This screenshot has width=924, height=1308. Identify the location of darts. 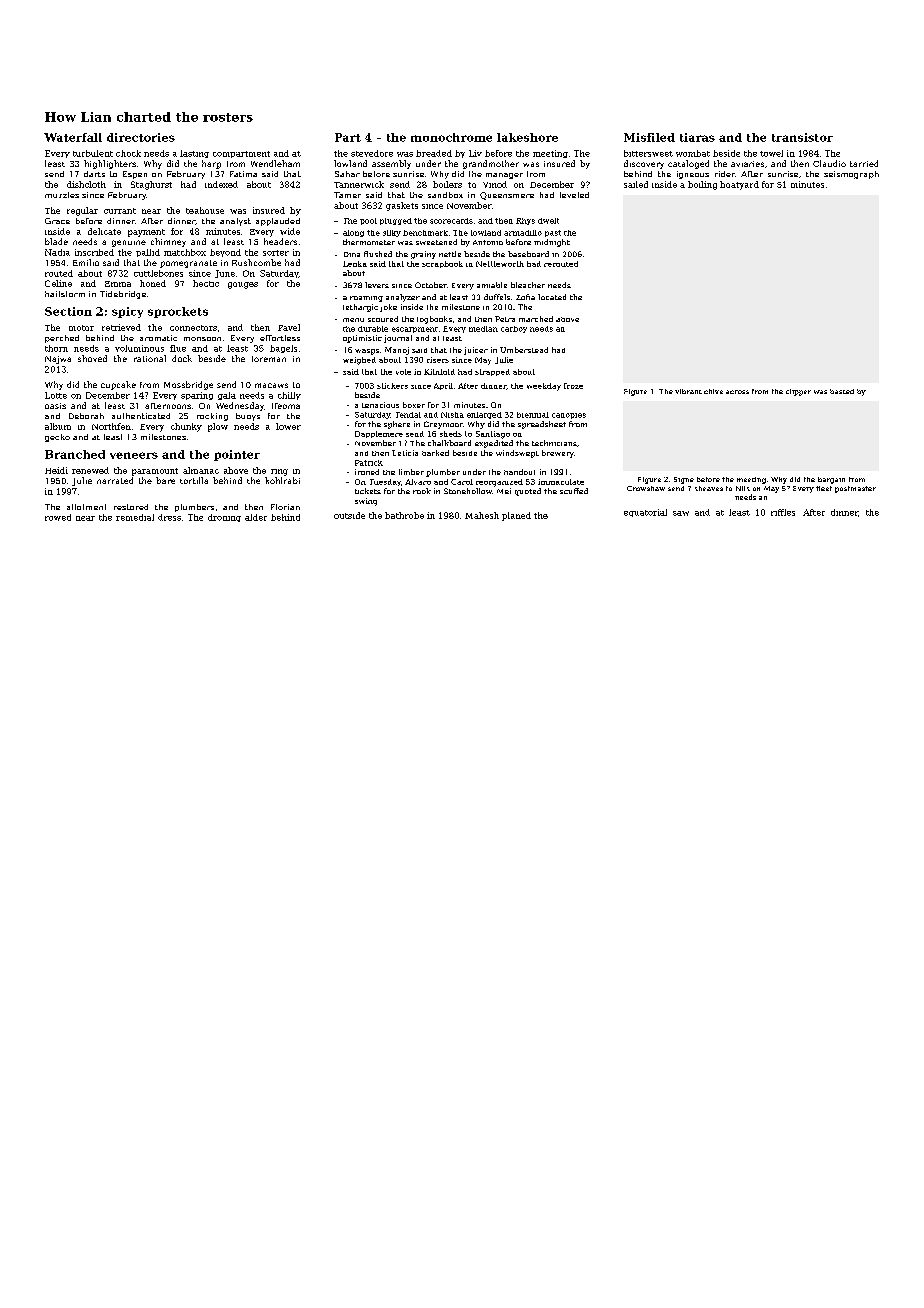
(94, 174).
